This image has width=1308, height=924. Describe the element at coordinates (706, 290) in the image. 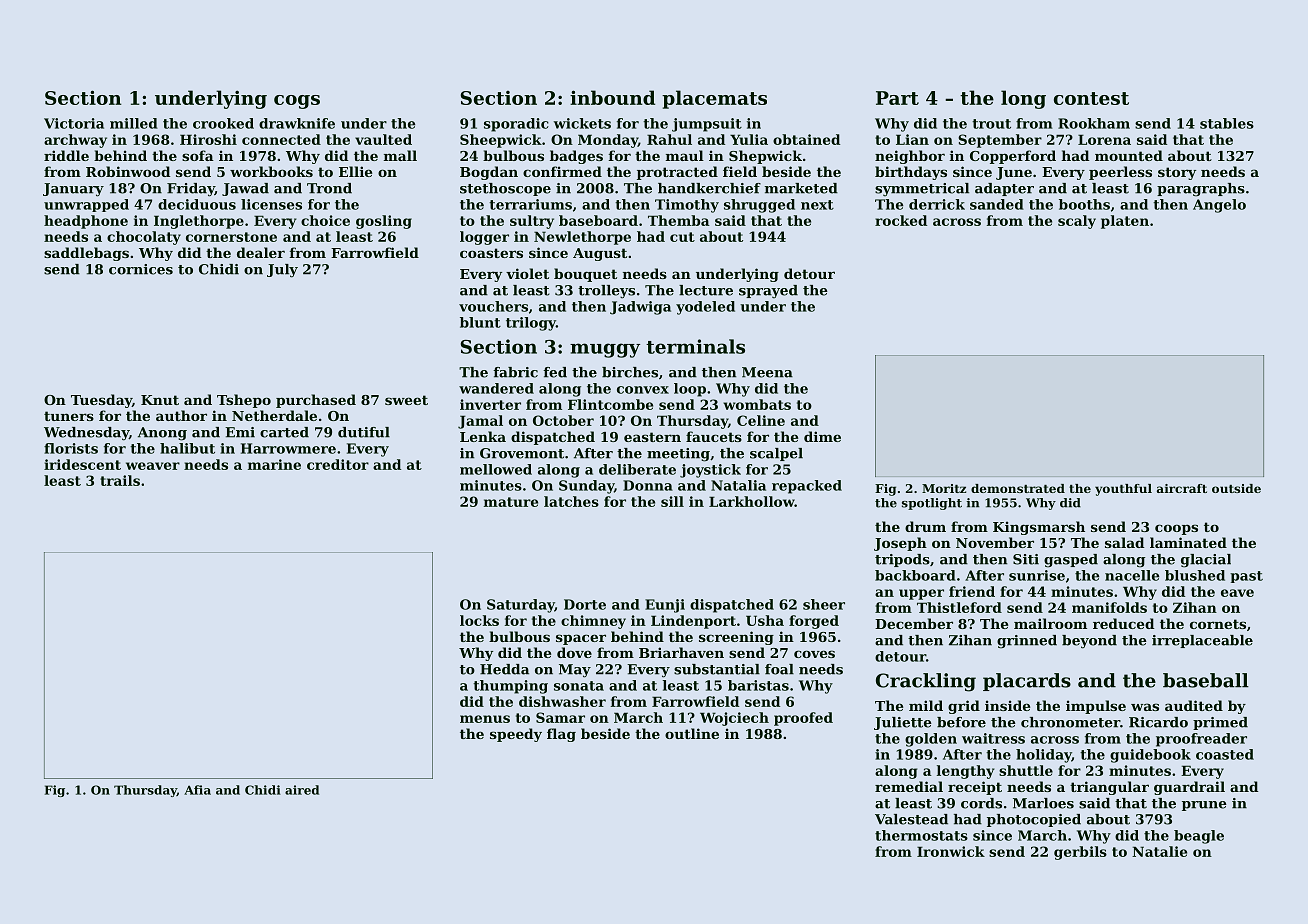

I see `lecture` at that location.
